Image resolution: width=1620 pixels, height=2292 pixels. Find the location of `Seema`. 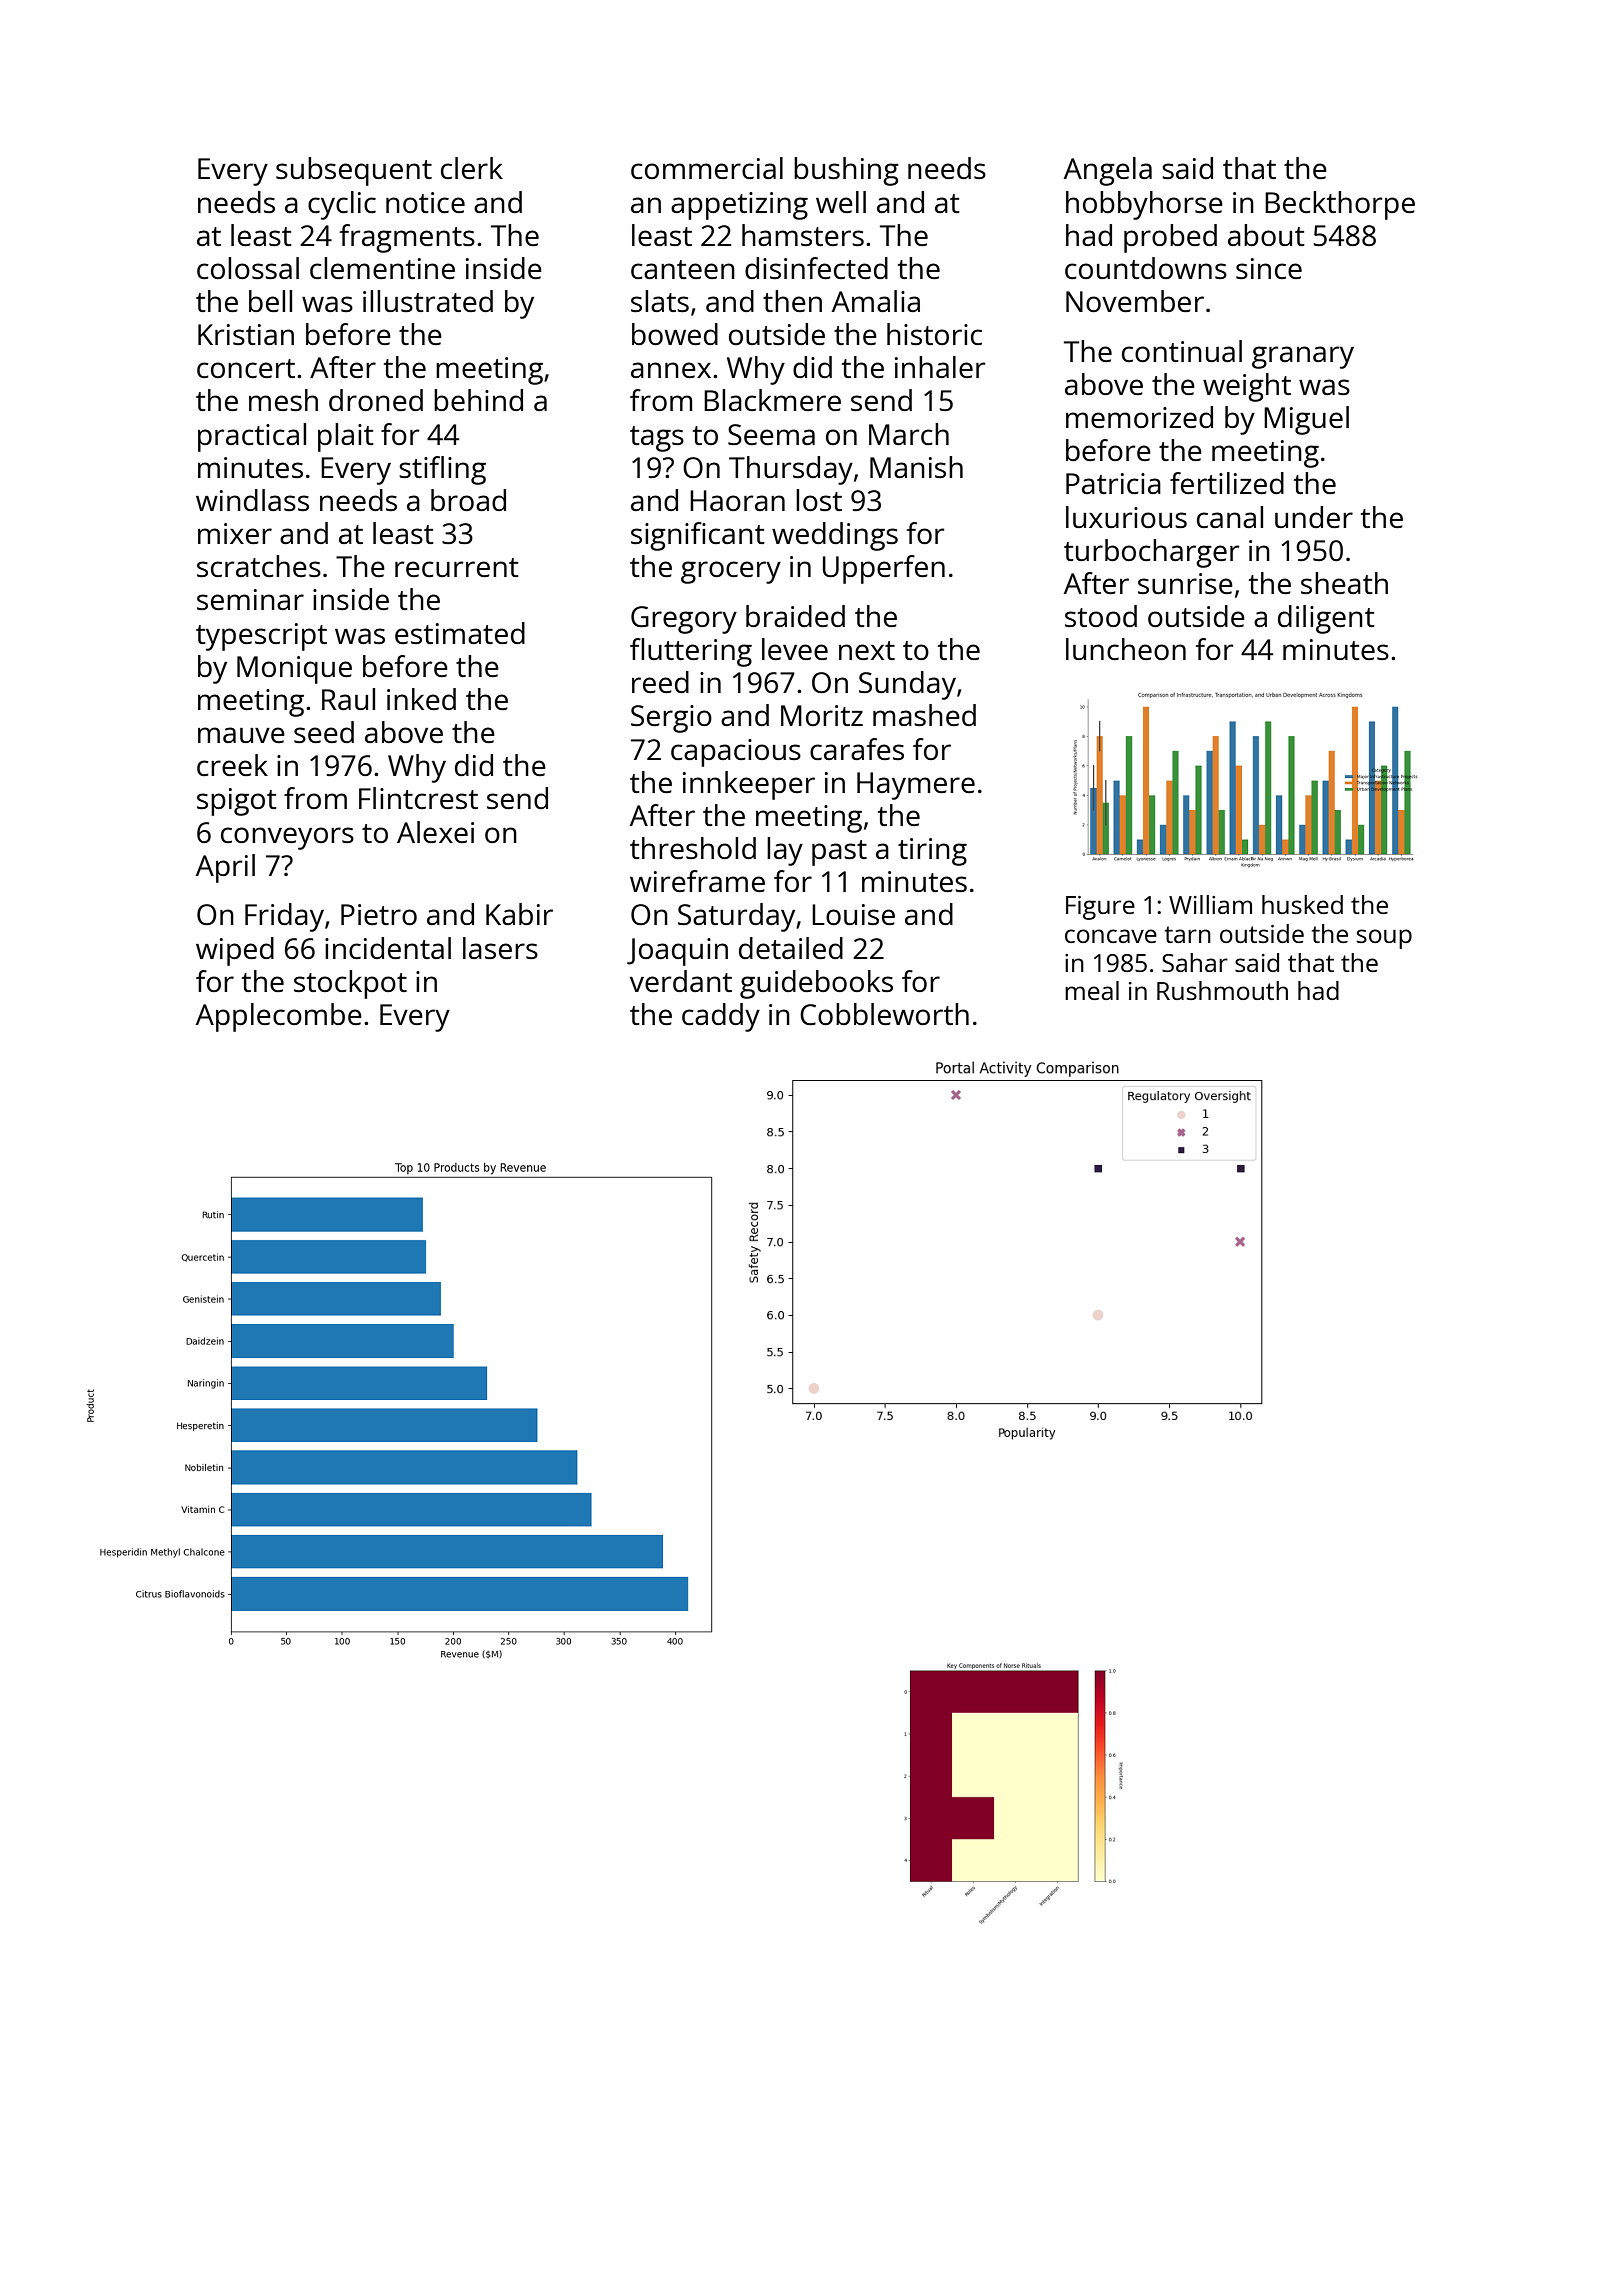

Seema is located at coordinates (771, 434).
